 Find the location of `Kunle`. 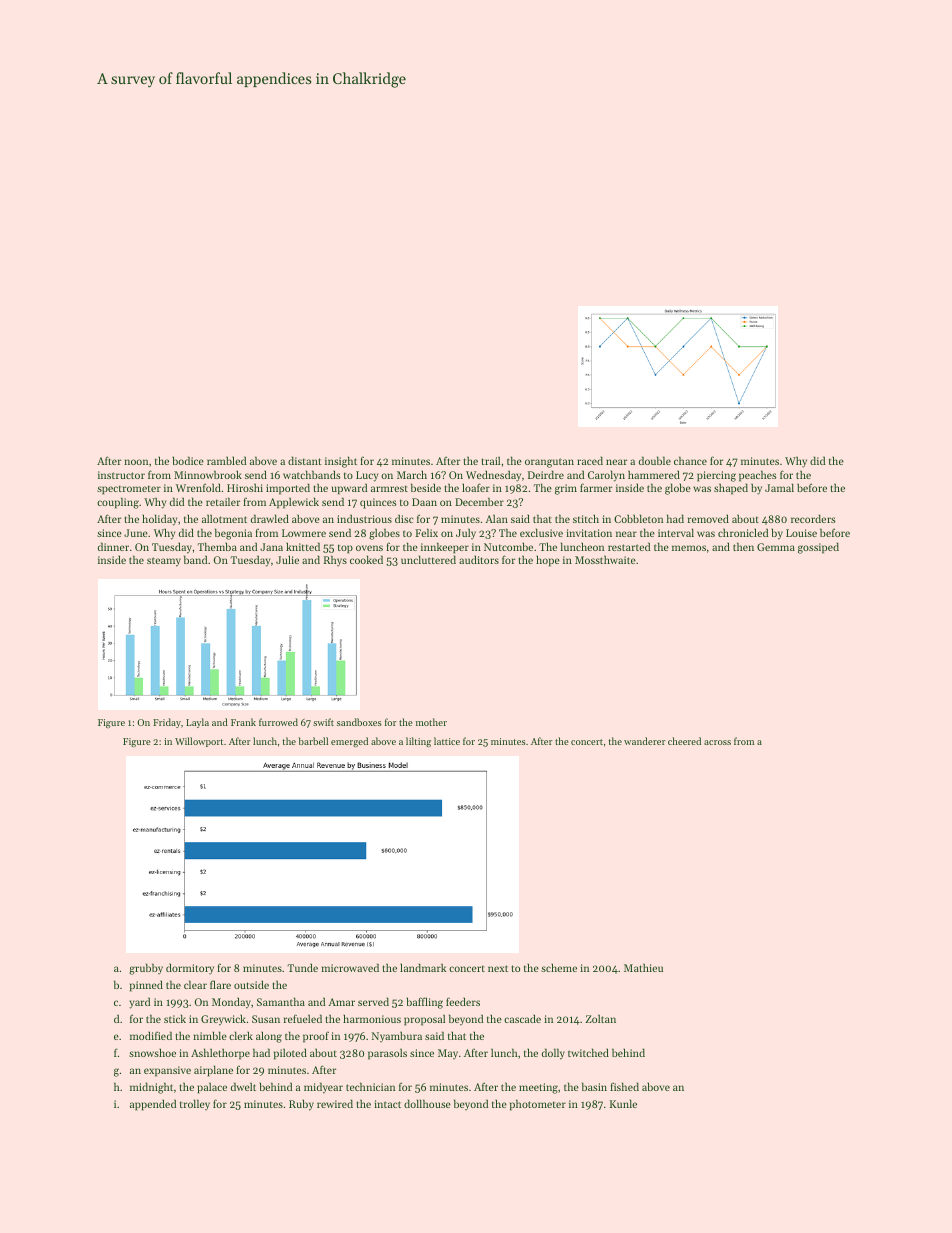

Kunle is located at coordinates (623, 1103).
